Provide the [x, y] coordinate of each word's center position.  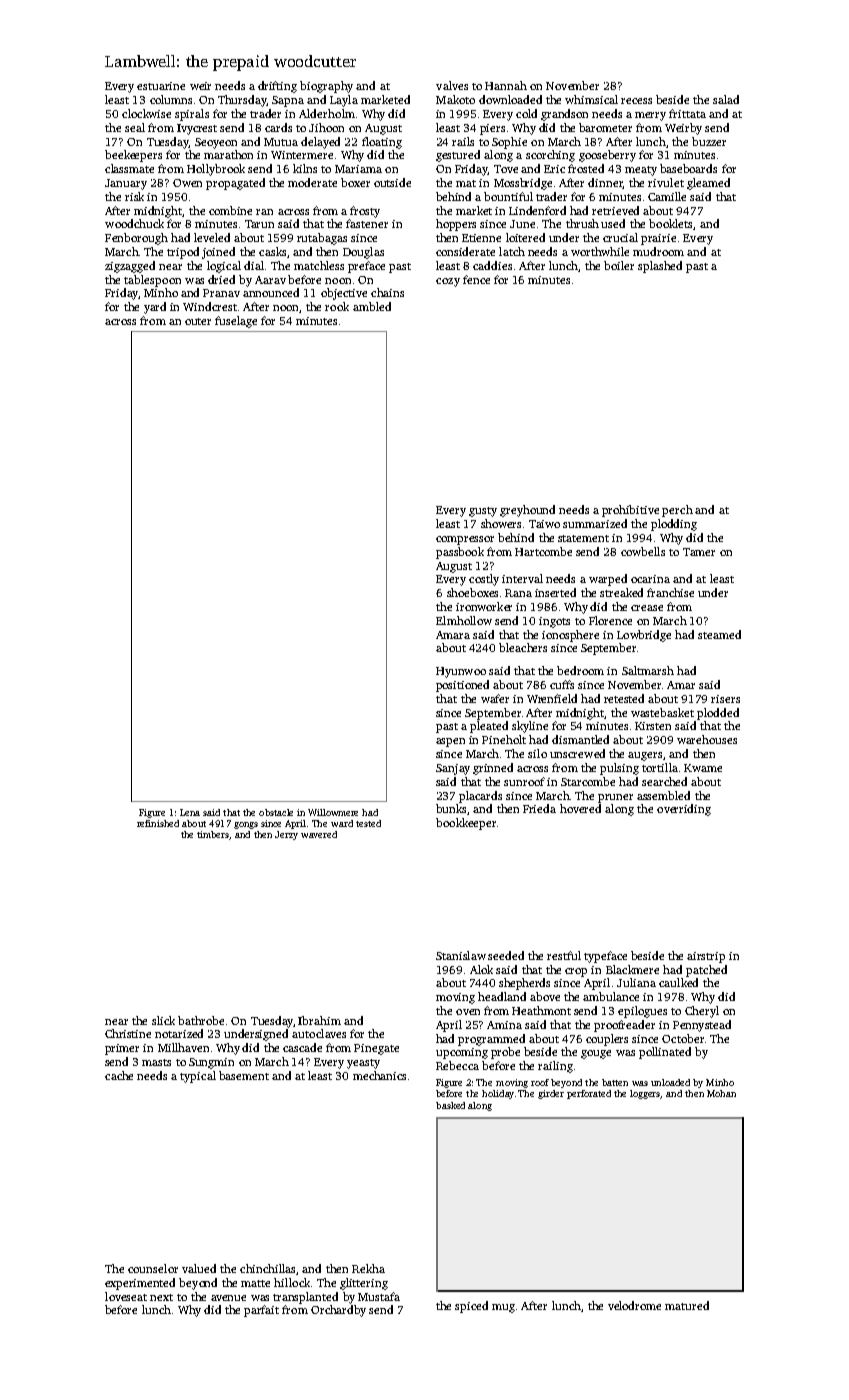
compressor [465, 540]
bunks [451, 808]
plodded [718, 714]
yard [155, 308]
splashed [660, 267]
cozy [448, 282]
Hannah [506, 85]
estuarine [161, 86]
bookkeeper [466, 824]
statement [583, 538]
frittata [687, 113]
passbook [460, 553]
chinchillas [267, 1268]
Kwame [703, 768]
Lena [190, 812]
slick [163, 1020]
